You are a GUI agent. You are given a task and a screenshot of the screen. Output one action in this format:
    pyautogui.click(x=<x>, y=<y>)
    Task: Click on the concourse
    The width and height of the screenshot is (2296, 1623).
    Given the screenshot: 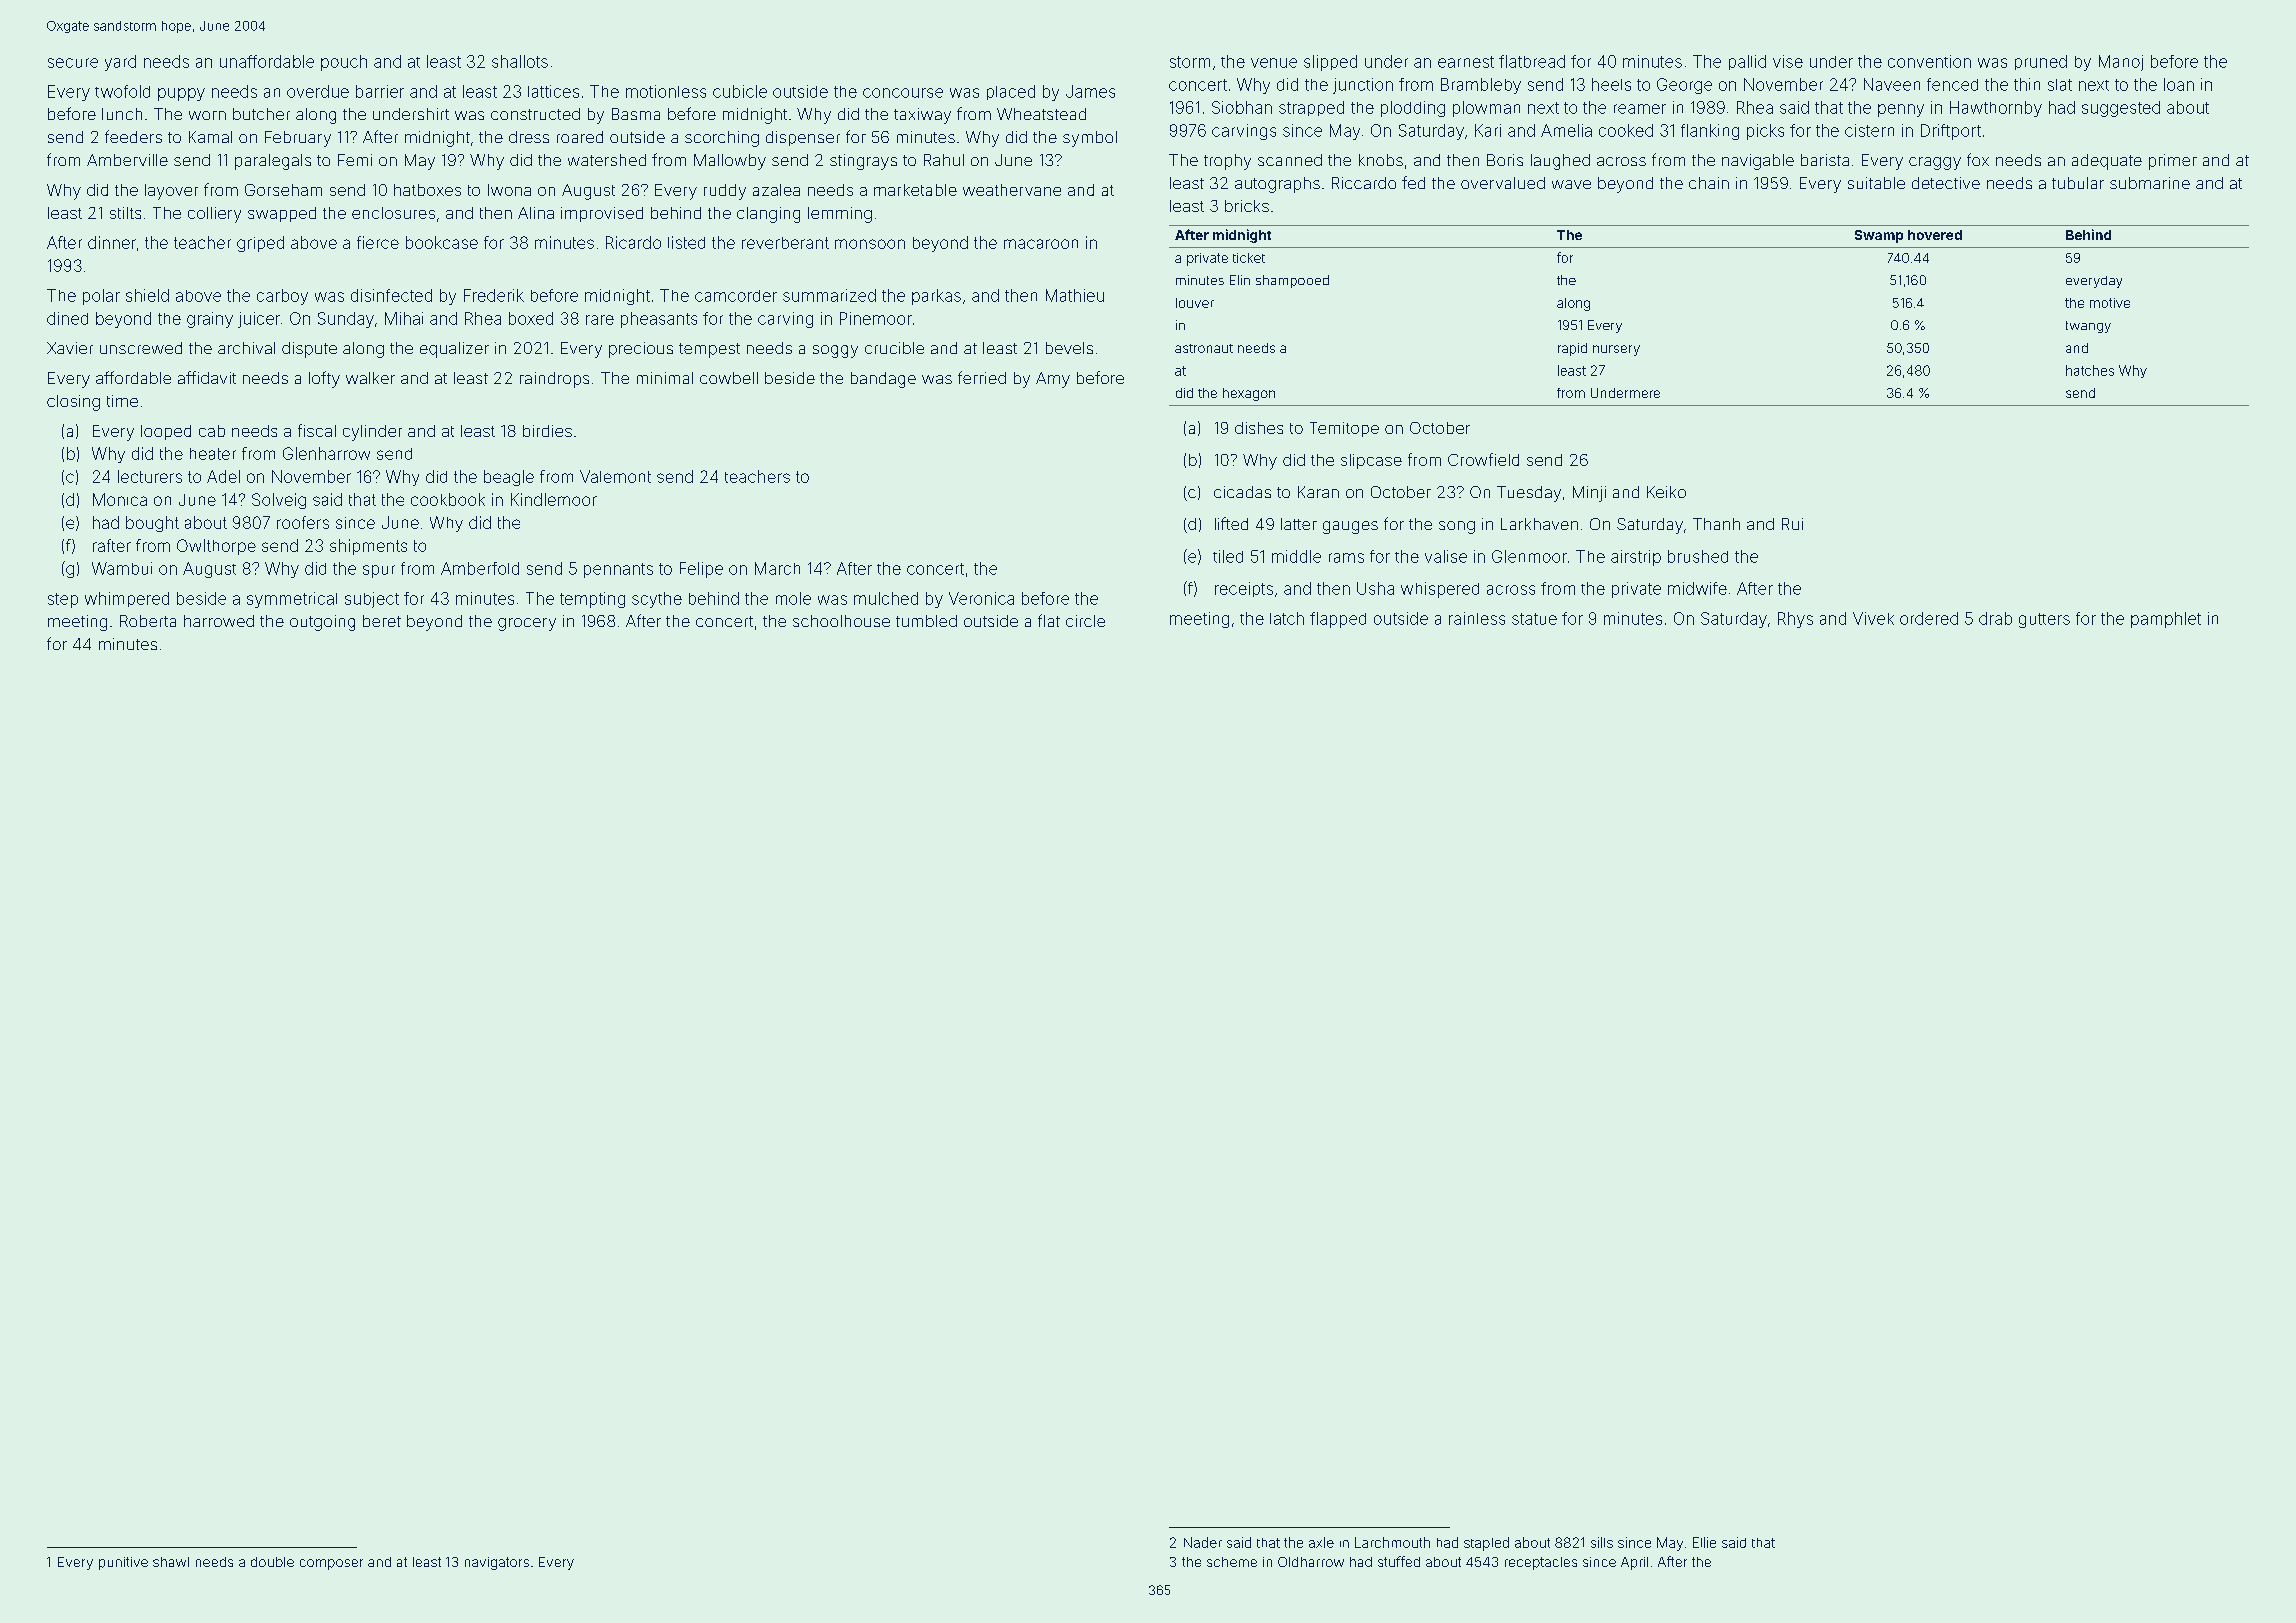 What is the action you would take?
    pyautogui.click(x=903, y=93)
